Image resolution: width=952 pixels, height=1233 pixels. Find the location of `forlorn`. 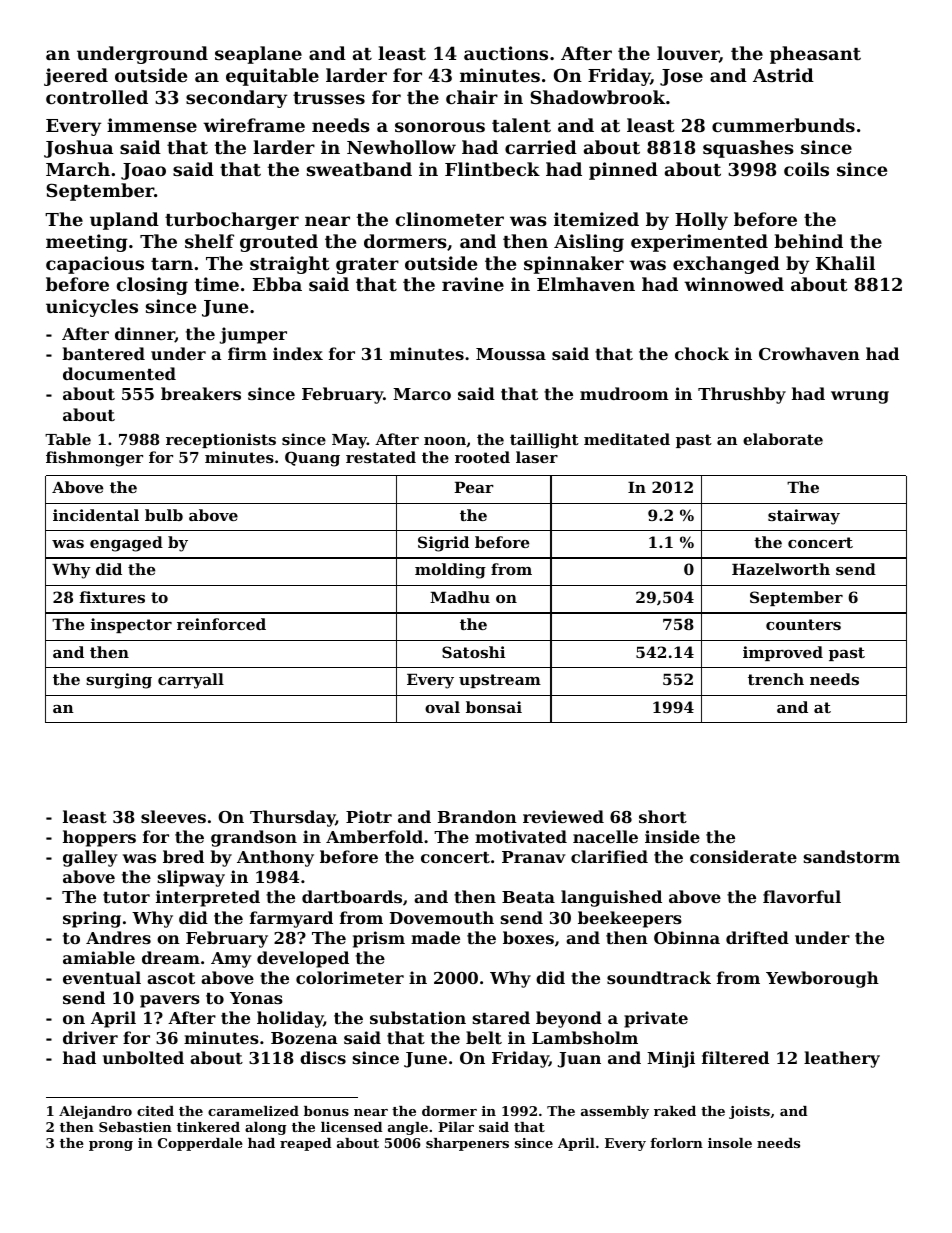

forlorn is located at coordinates (676, 1143).
